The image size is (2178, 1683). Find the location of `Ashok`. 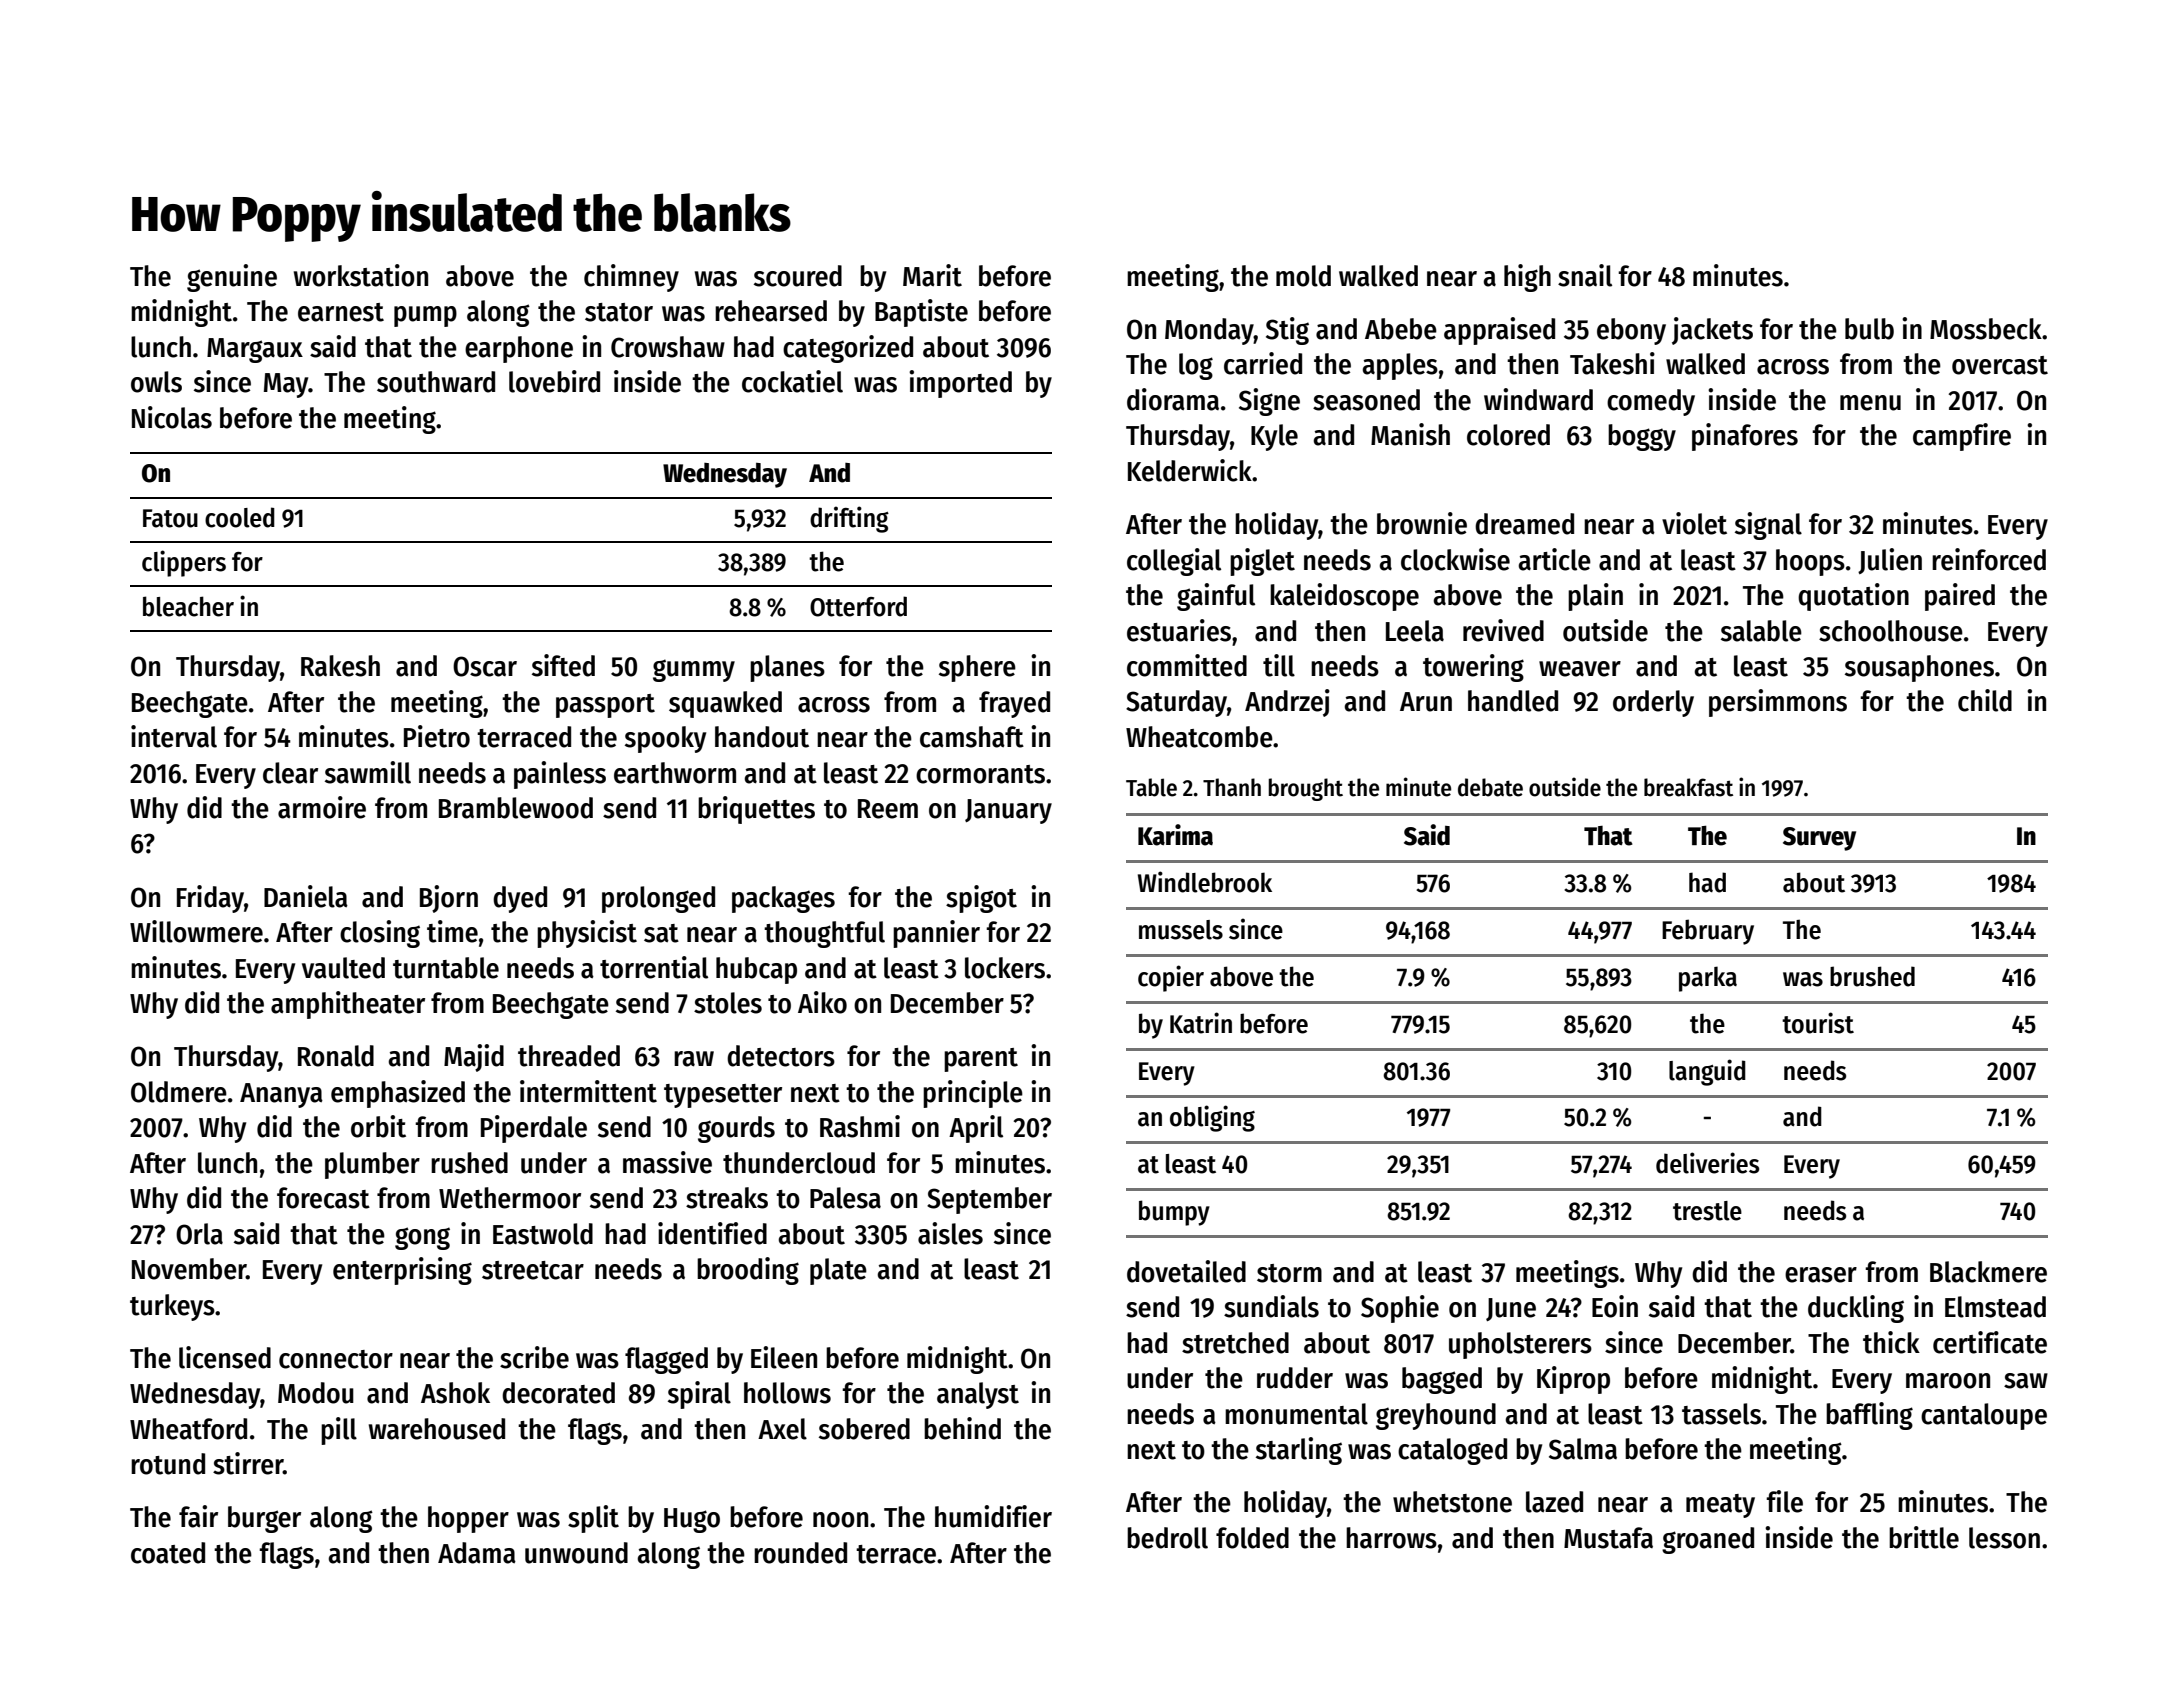

Ashok is located at coordinates (455, 1393).
